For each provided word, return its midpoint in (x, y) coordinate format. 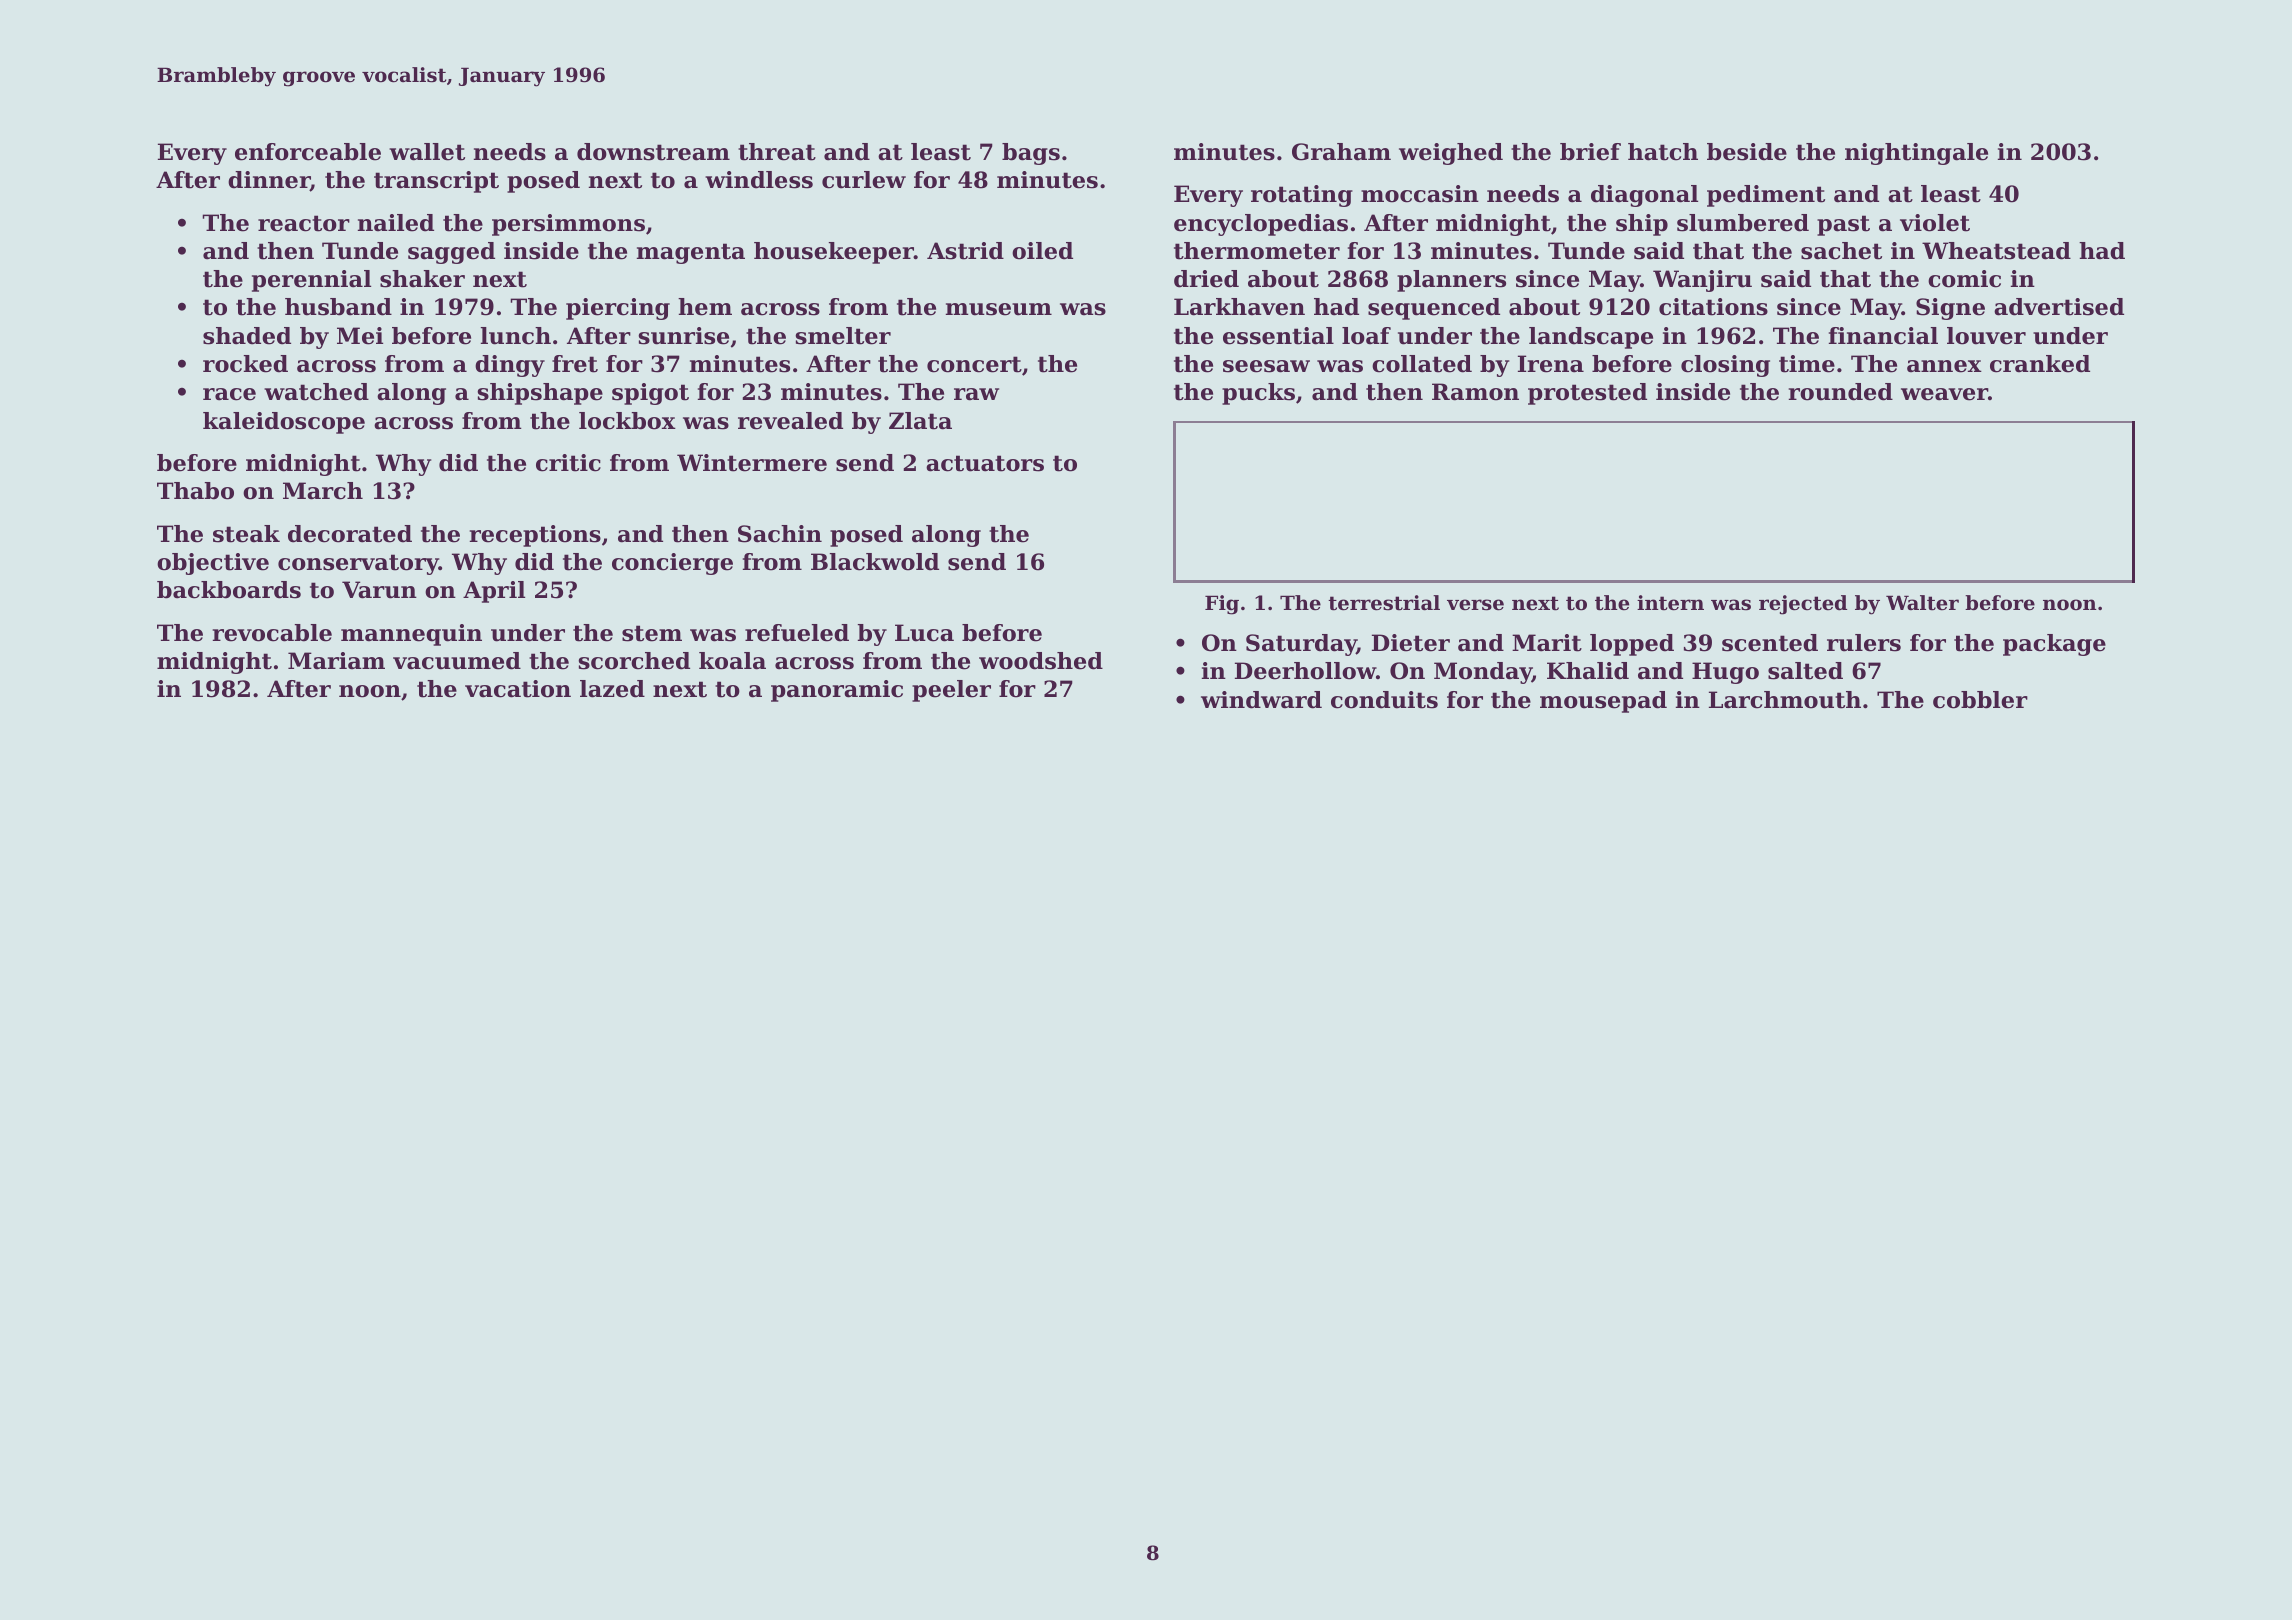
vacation (518, 689)
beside (1747, 152)
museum (999, 309)
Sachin (780, 534)
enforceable (308, 152)
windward (1261, 700)
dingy (510, 366)
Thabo (195, 491)
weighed (1451, 154)
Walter (1922, 603)
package (2054, 645)
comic (1964, 279)
